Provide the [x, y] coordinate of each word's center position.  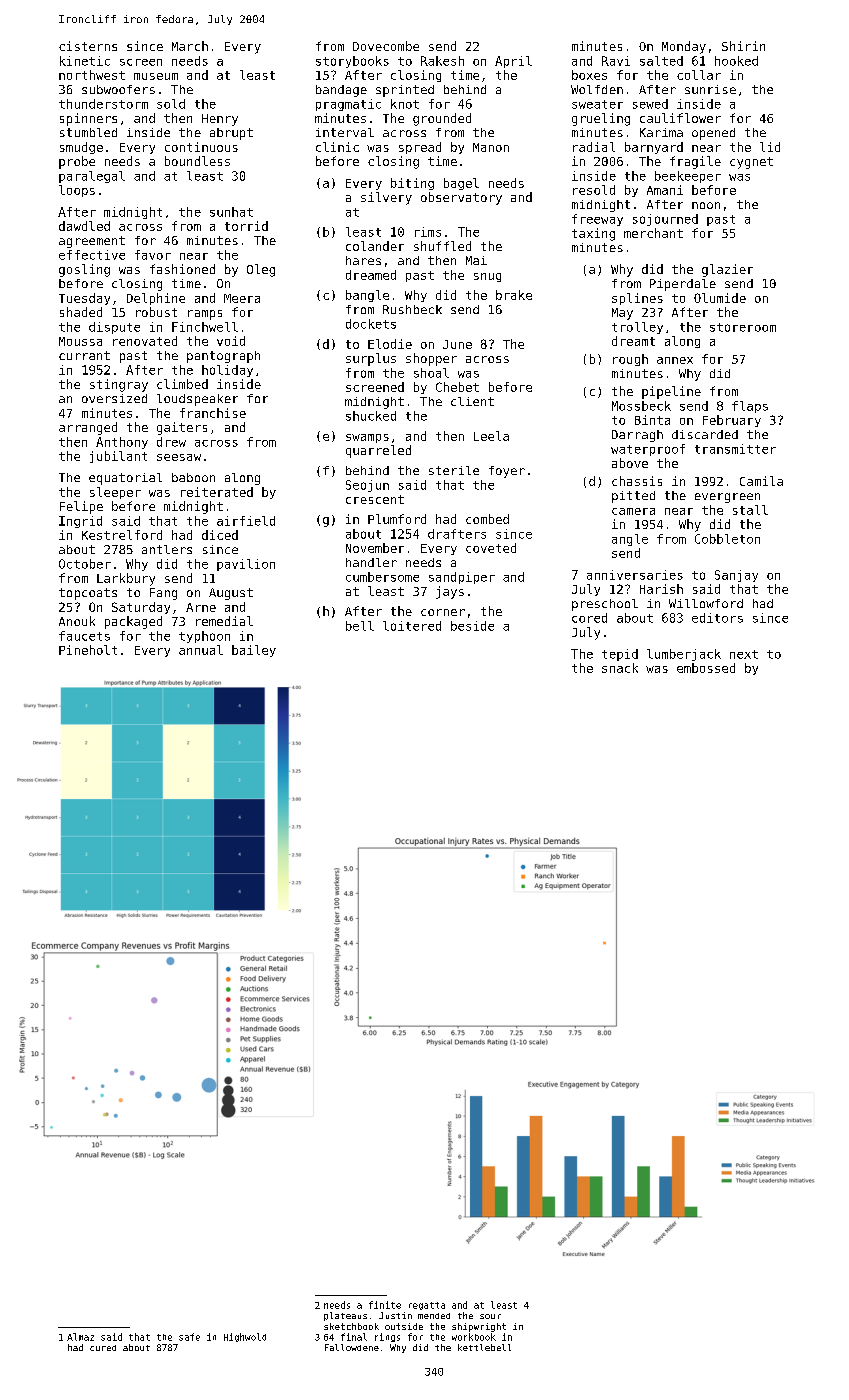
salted [661, 61]
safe [189, 1337]
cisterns [88, 46]
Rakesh [442, 61]
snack [620, 668]
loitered [412, 626]
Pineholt [88, 650]
